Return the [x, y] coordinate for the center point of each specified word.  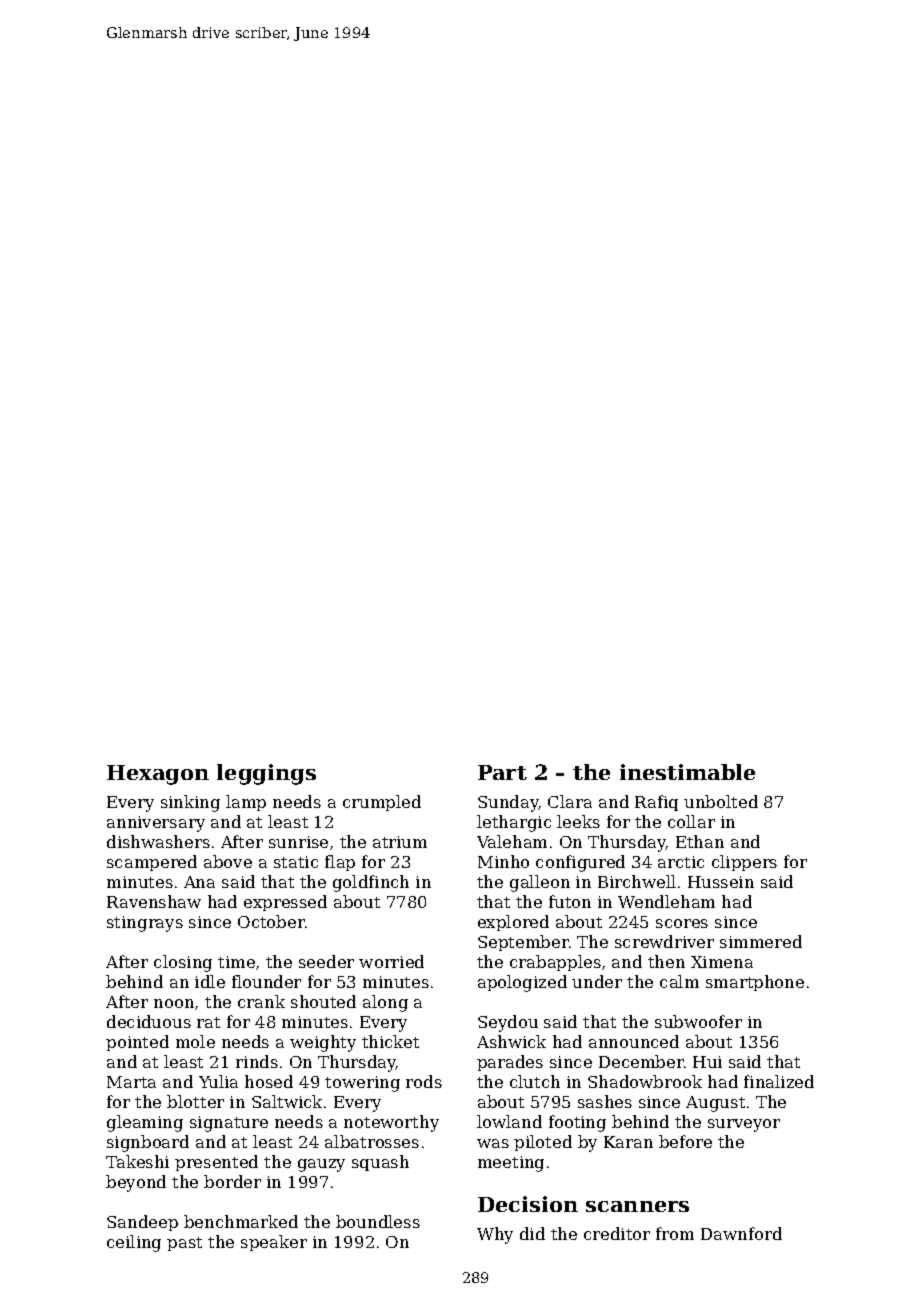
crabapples [555, 963]
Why [495, 1235]
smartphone [755, 983]
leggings [266, 774]
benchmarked [241, 1221]
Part [502, 772]
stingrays [145, 924]
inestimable [687, 772]
